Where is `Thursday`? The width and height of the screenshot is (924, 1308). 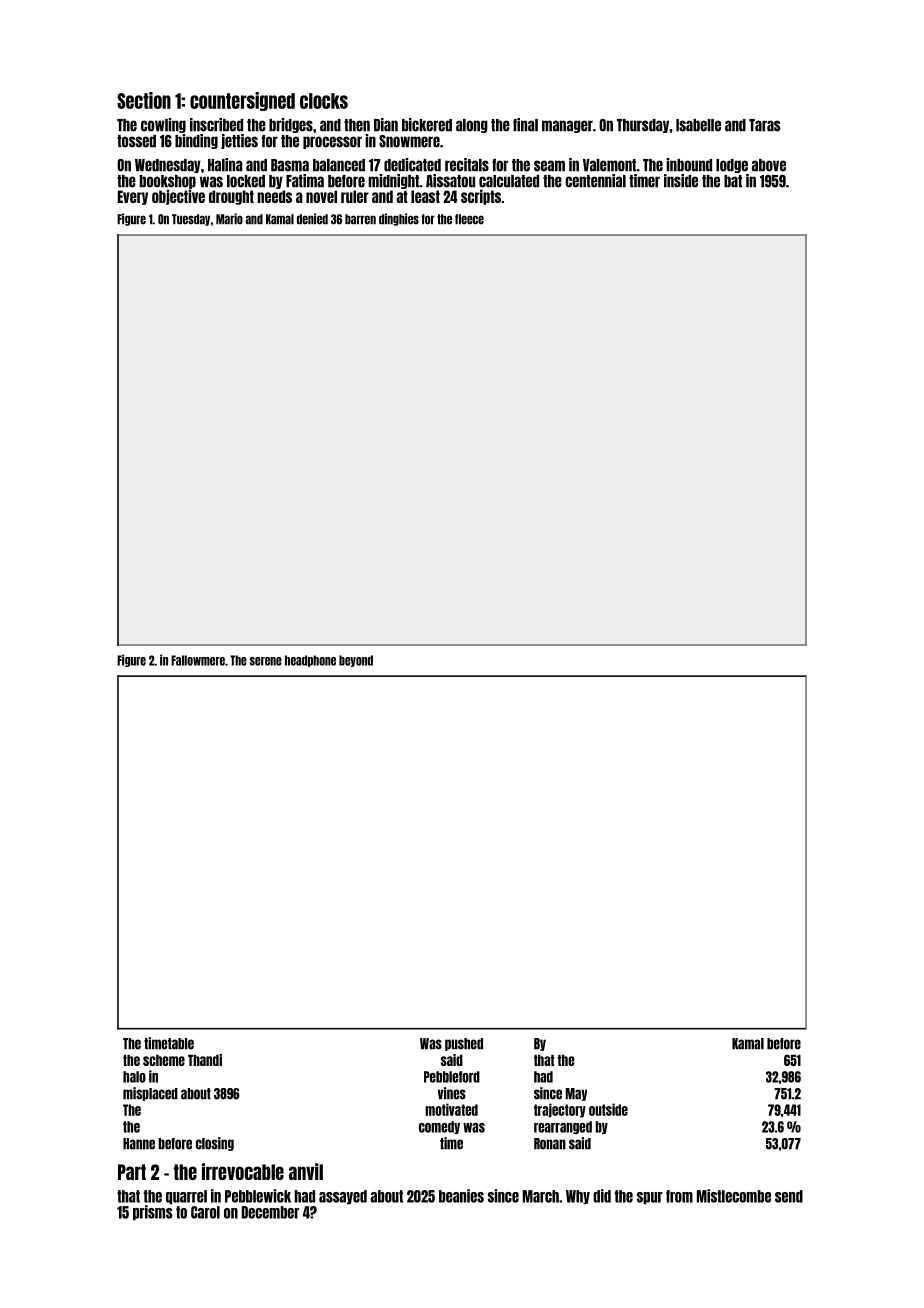 Thursday is located at coordinates (643, 126).
